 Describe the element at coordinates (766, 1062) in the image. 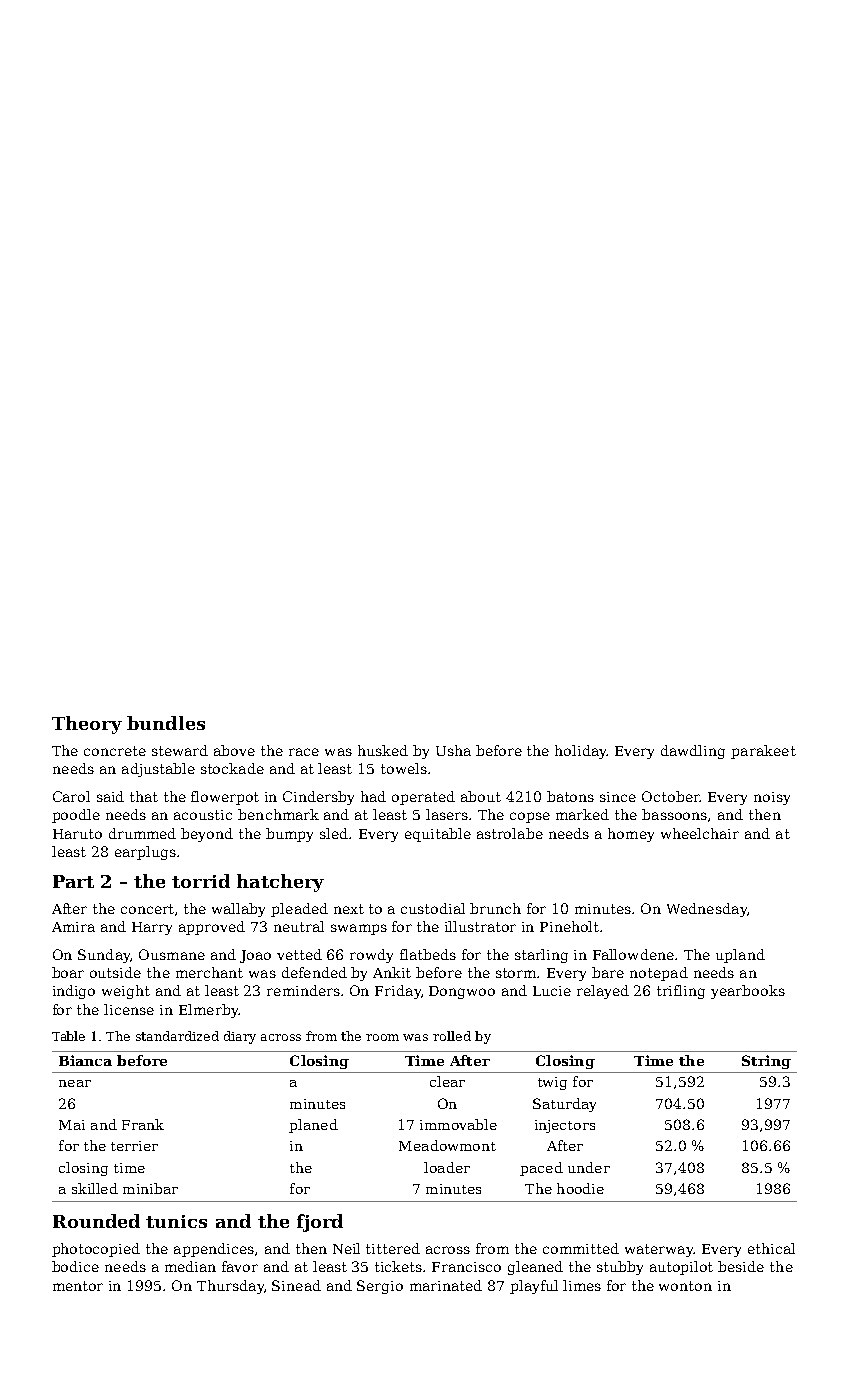

I see `String` at that location.
